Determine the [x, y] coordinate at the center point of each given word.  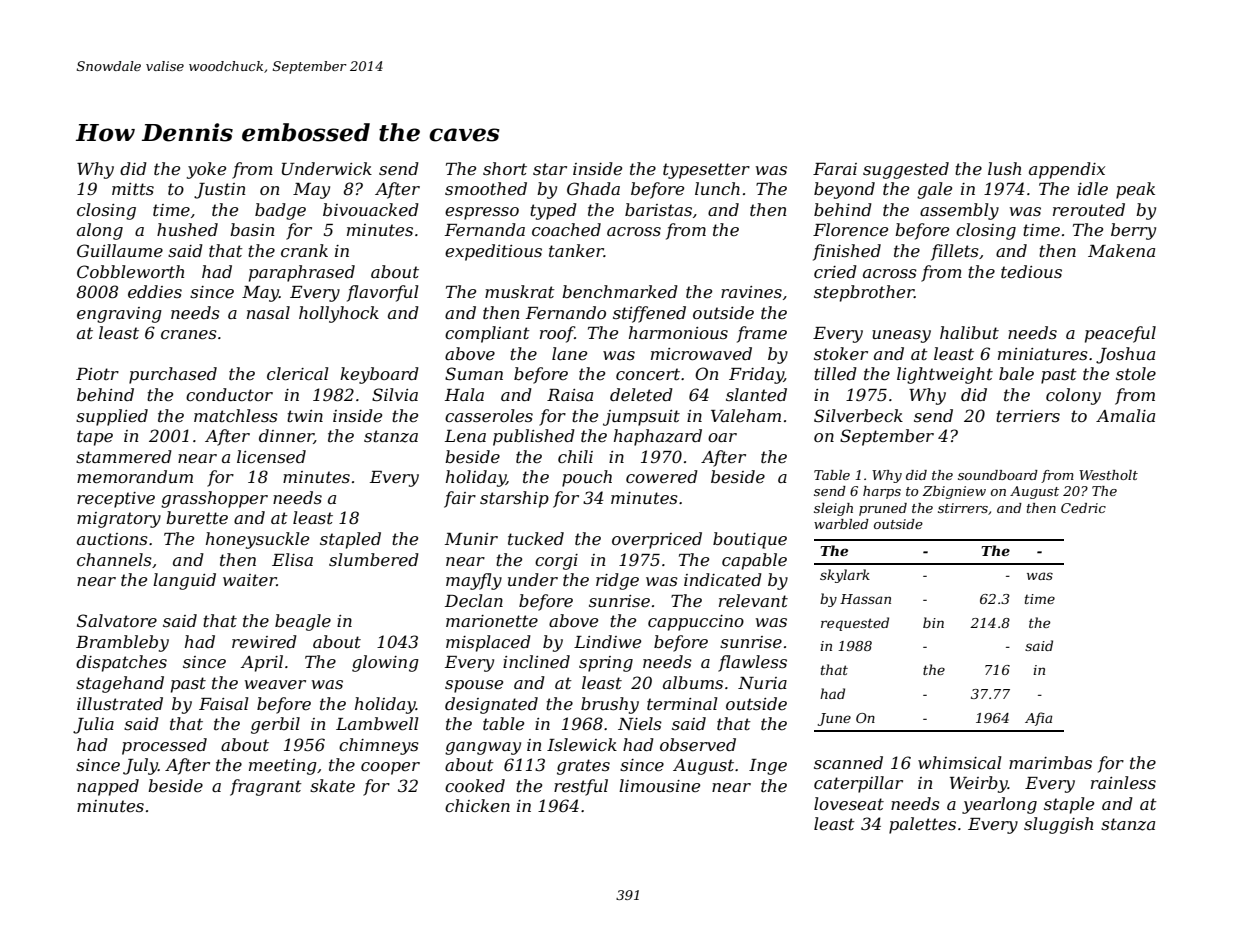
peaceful [1120, 334]
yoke [206, 170]
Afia [1038, 719]
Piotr [97, 374]
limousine [659, 785]
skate [332, 785]
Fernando [566, 312]
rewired [264, 641]
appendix [1067, 170]
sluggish [1058, 825]
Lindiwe [607, 641]
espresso [482, 213]
